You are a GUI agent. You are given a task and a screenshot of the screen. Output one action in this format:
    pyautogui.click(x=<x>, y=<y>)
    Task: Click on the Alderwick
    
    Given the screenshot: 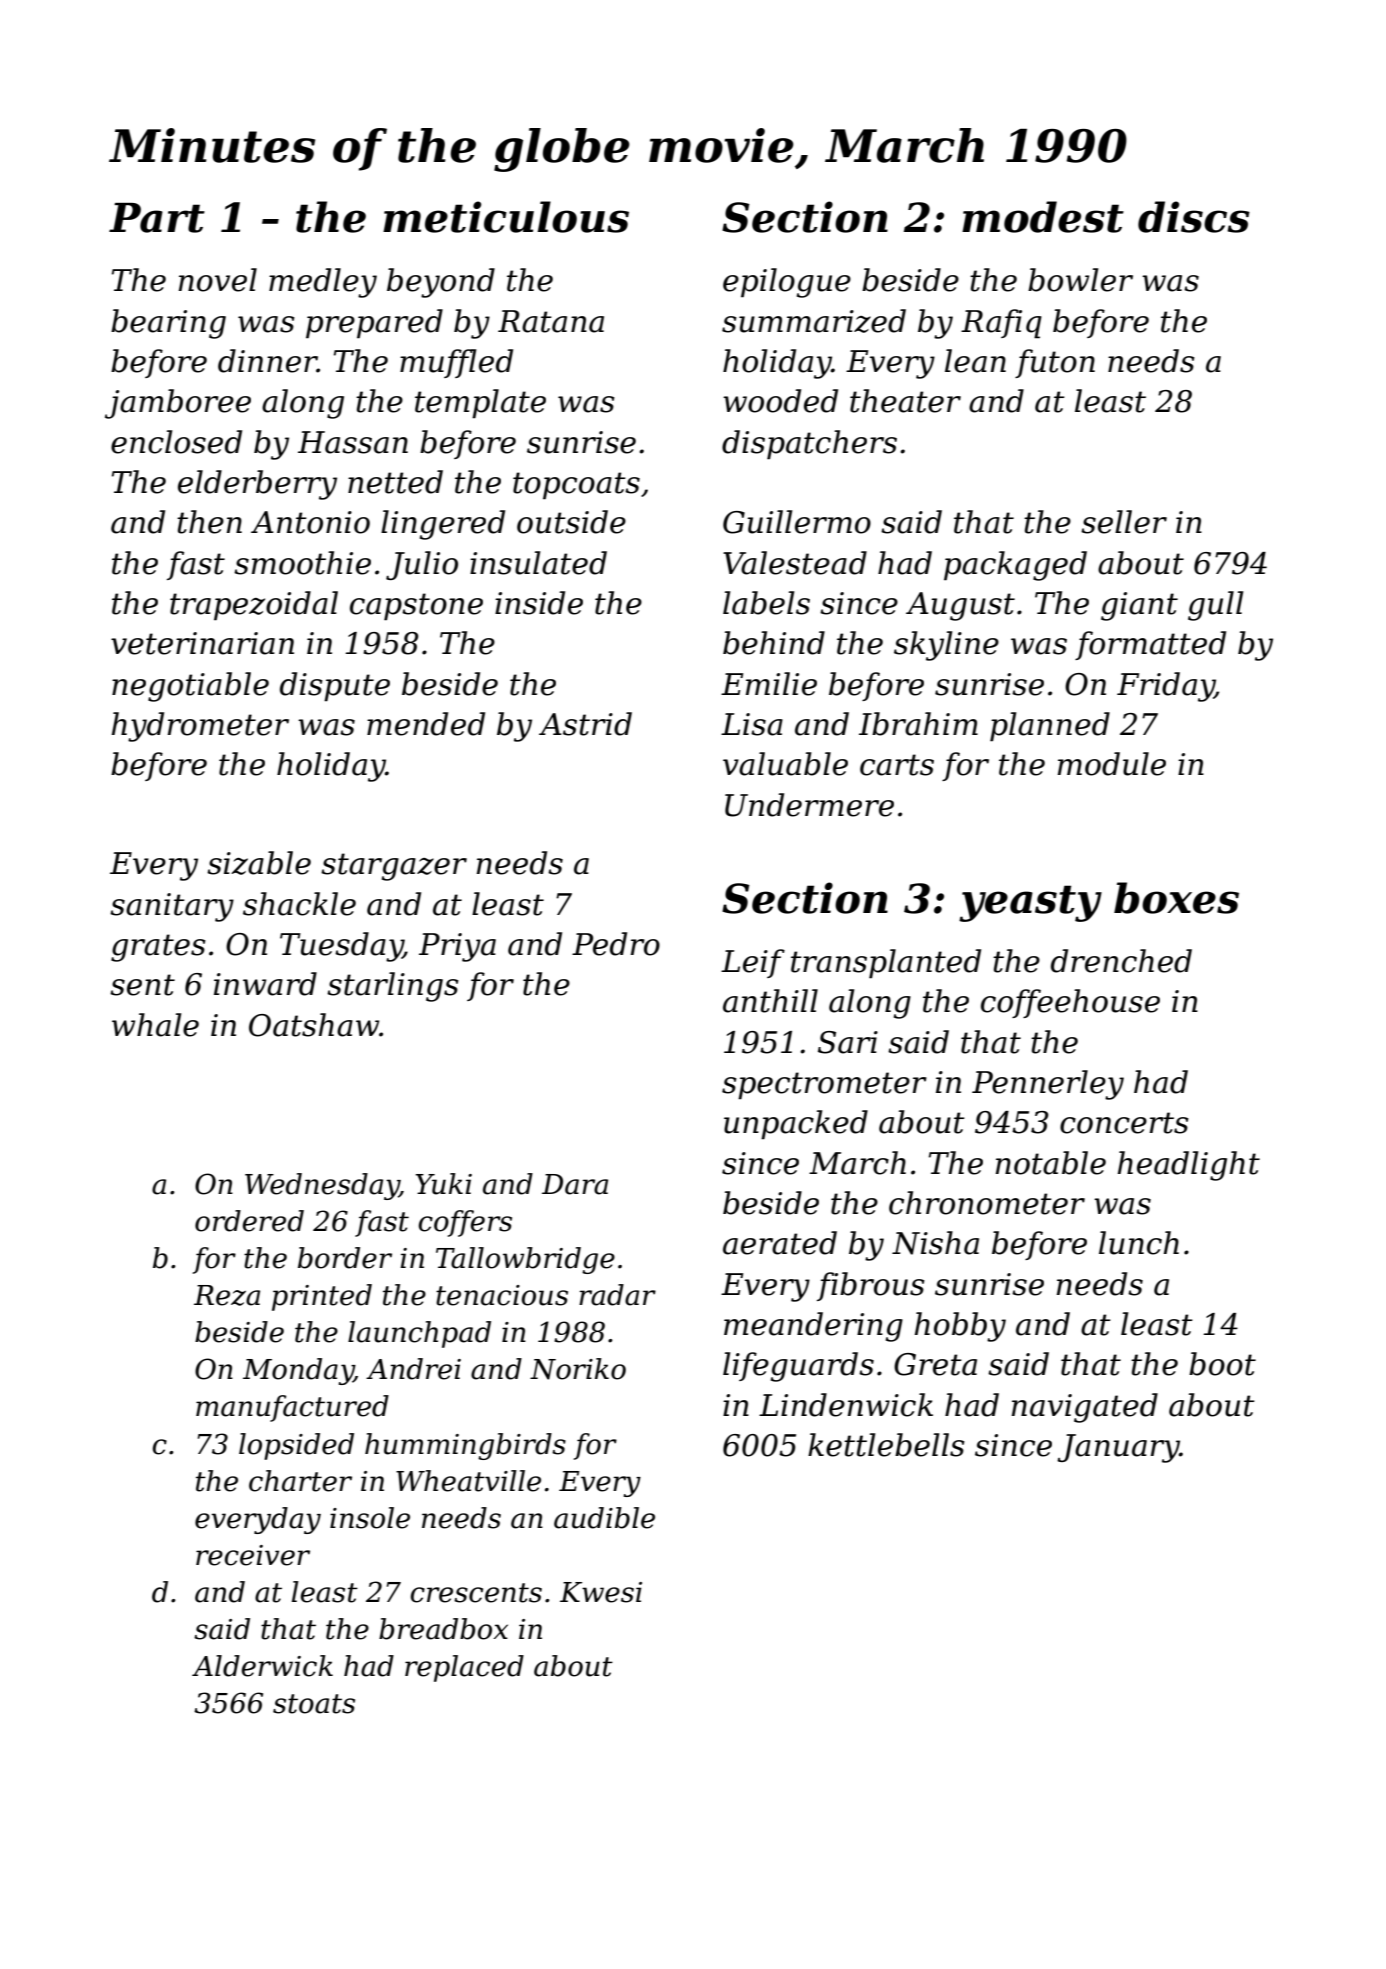 What is the action you would take?
    pyautogui.click(x=262, y=1666)
